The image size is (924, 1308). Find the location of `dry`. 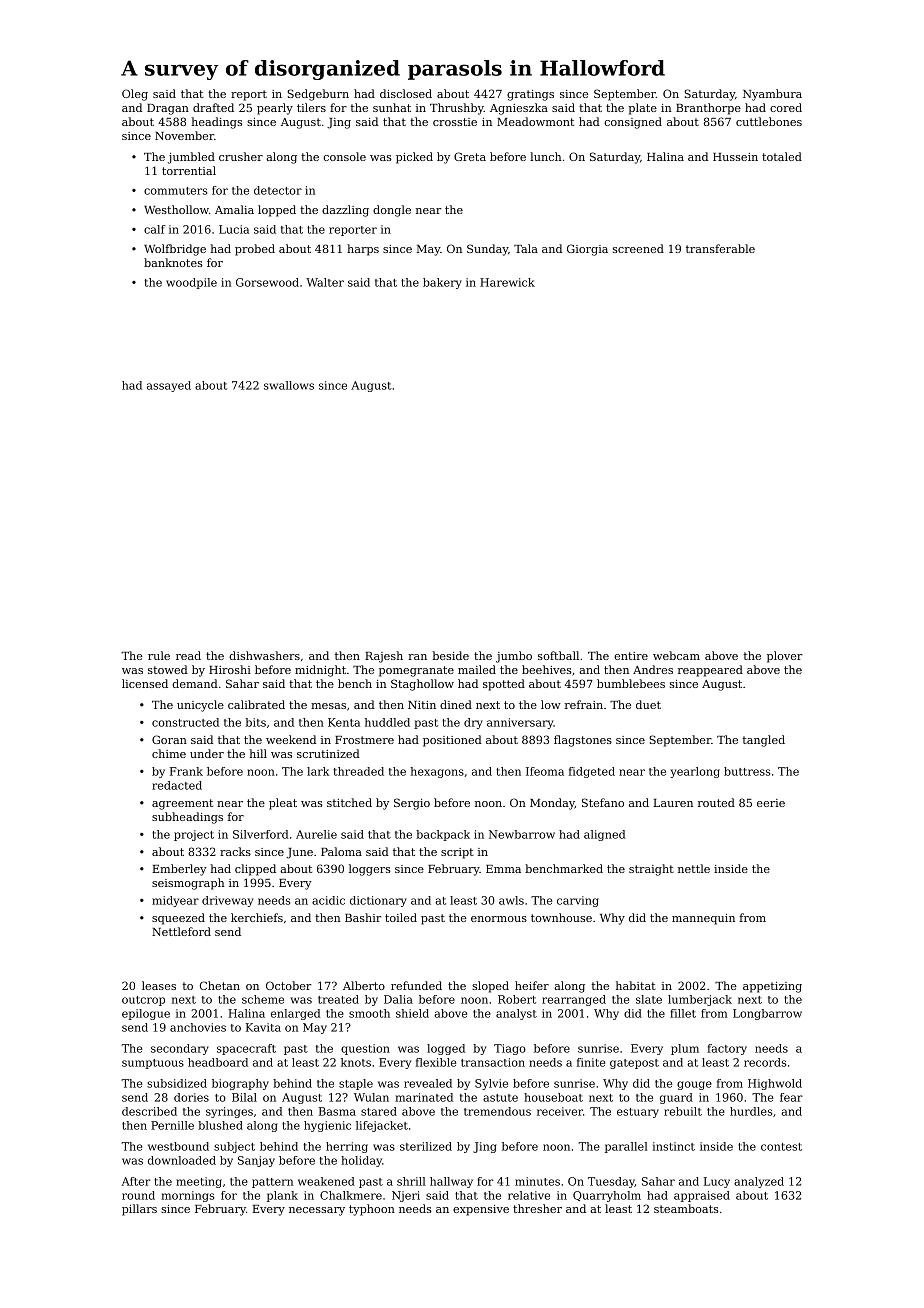

dry is located at coordinates (473, 723).
